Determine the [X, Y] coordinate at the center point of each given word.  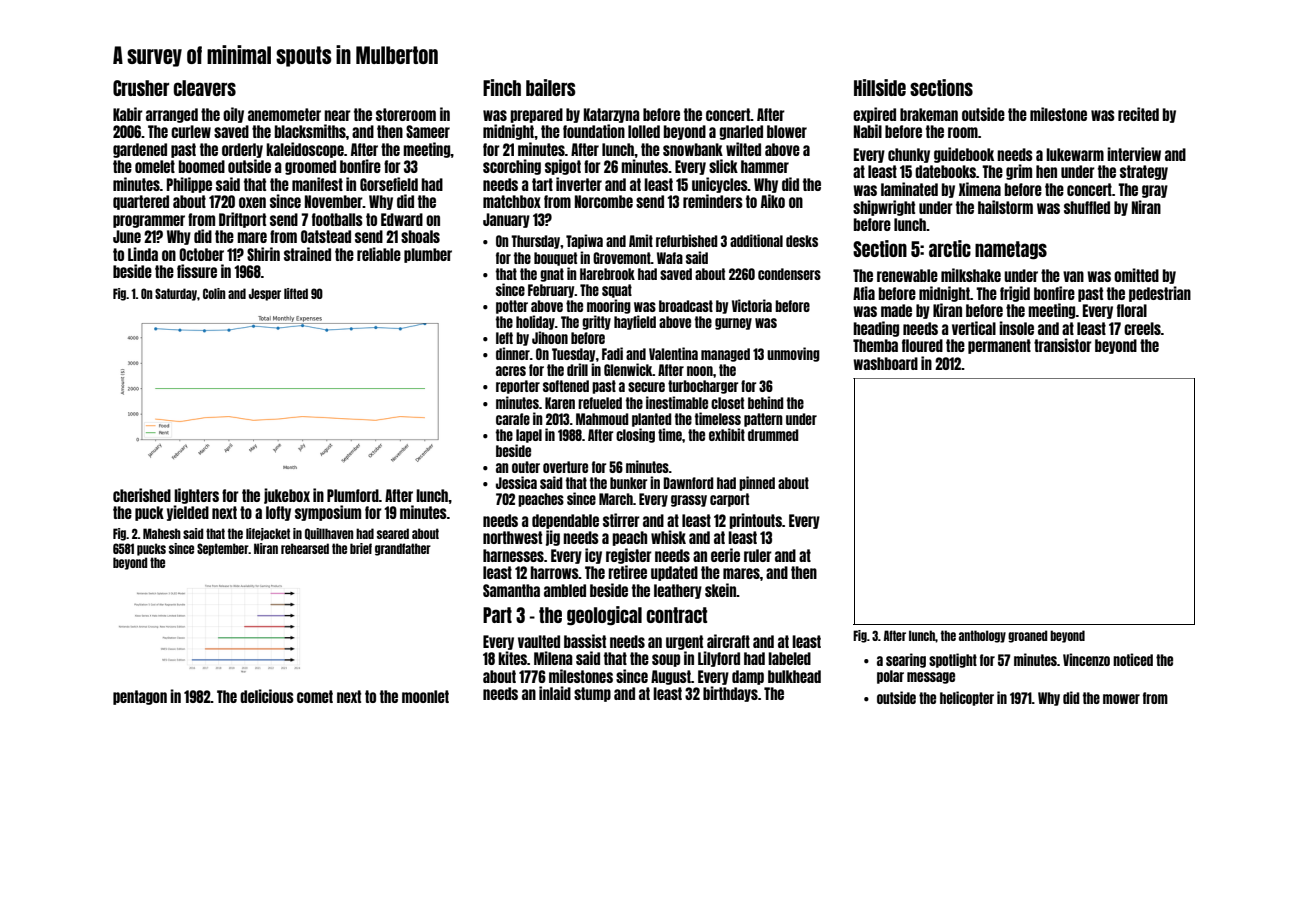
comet [315, 696]
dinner [513, 353]
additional [756, 240]
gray [1155, 191]
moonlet [425, 696]
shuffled [1087, 207]
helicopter [967, 698]
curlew [191, 131]
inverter [579, 184]
